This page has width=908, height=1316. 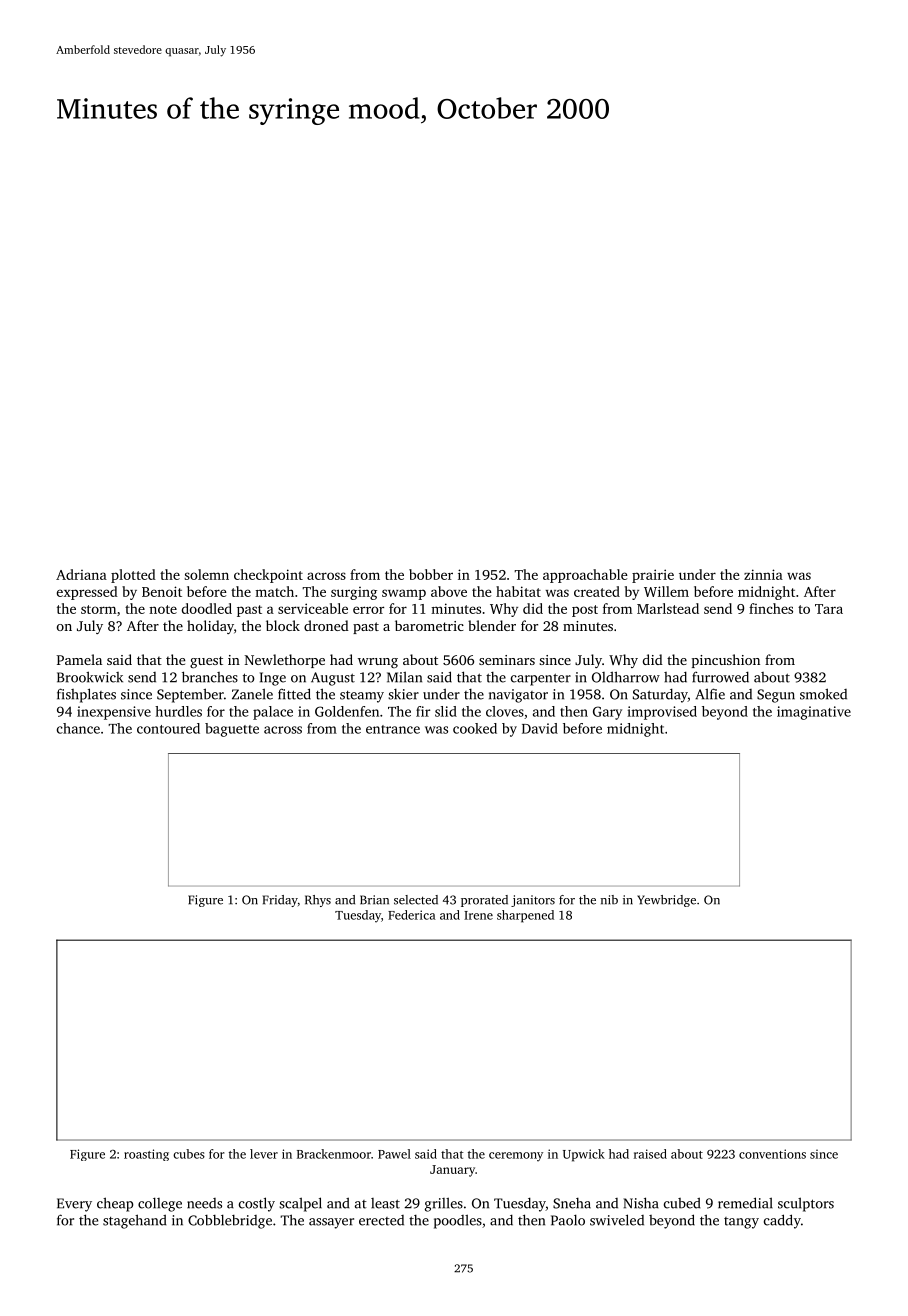 What do you see at coordinates (280, 901) in the page?
I see `Friday` at bounding box center [280, 901].
